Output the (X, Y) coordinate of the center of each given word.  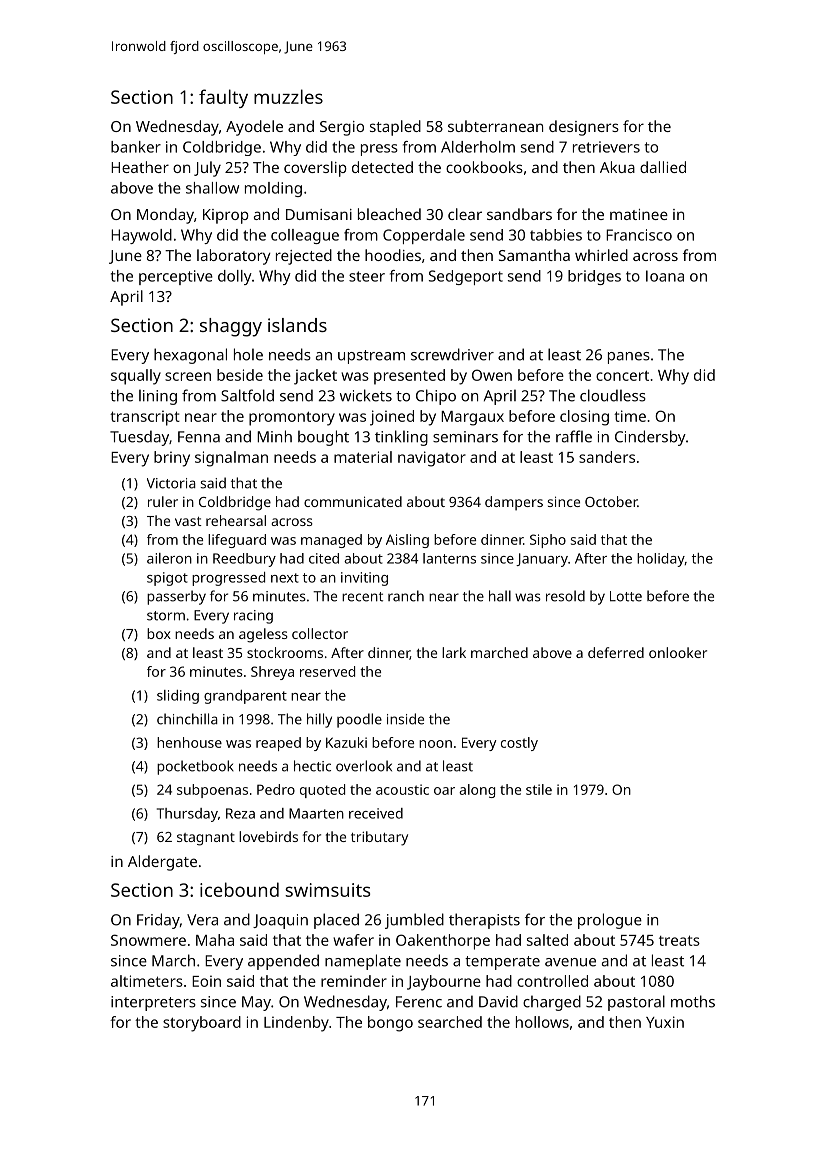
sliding (178, 697)
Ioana (665, 276)
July (207, 169)
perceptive (176, 277)
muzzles (288, 96)
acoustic (402, 789)
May (256, 1003)
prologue (610, 921)
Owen (492, 375)
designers (584, 128)
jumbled (414, 921)
